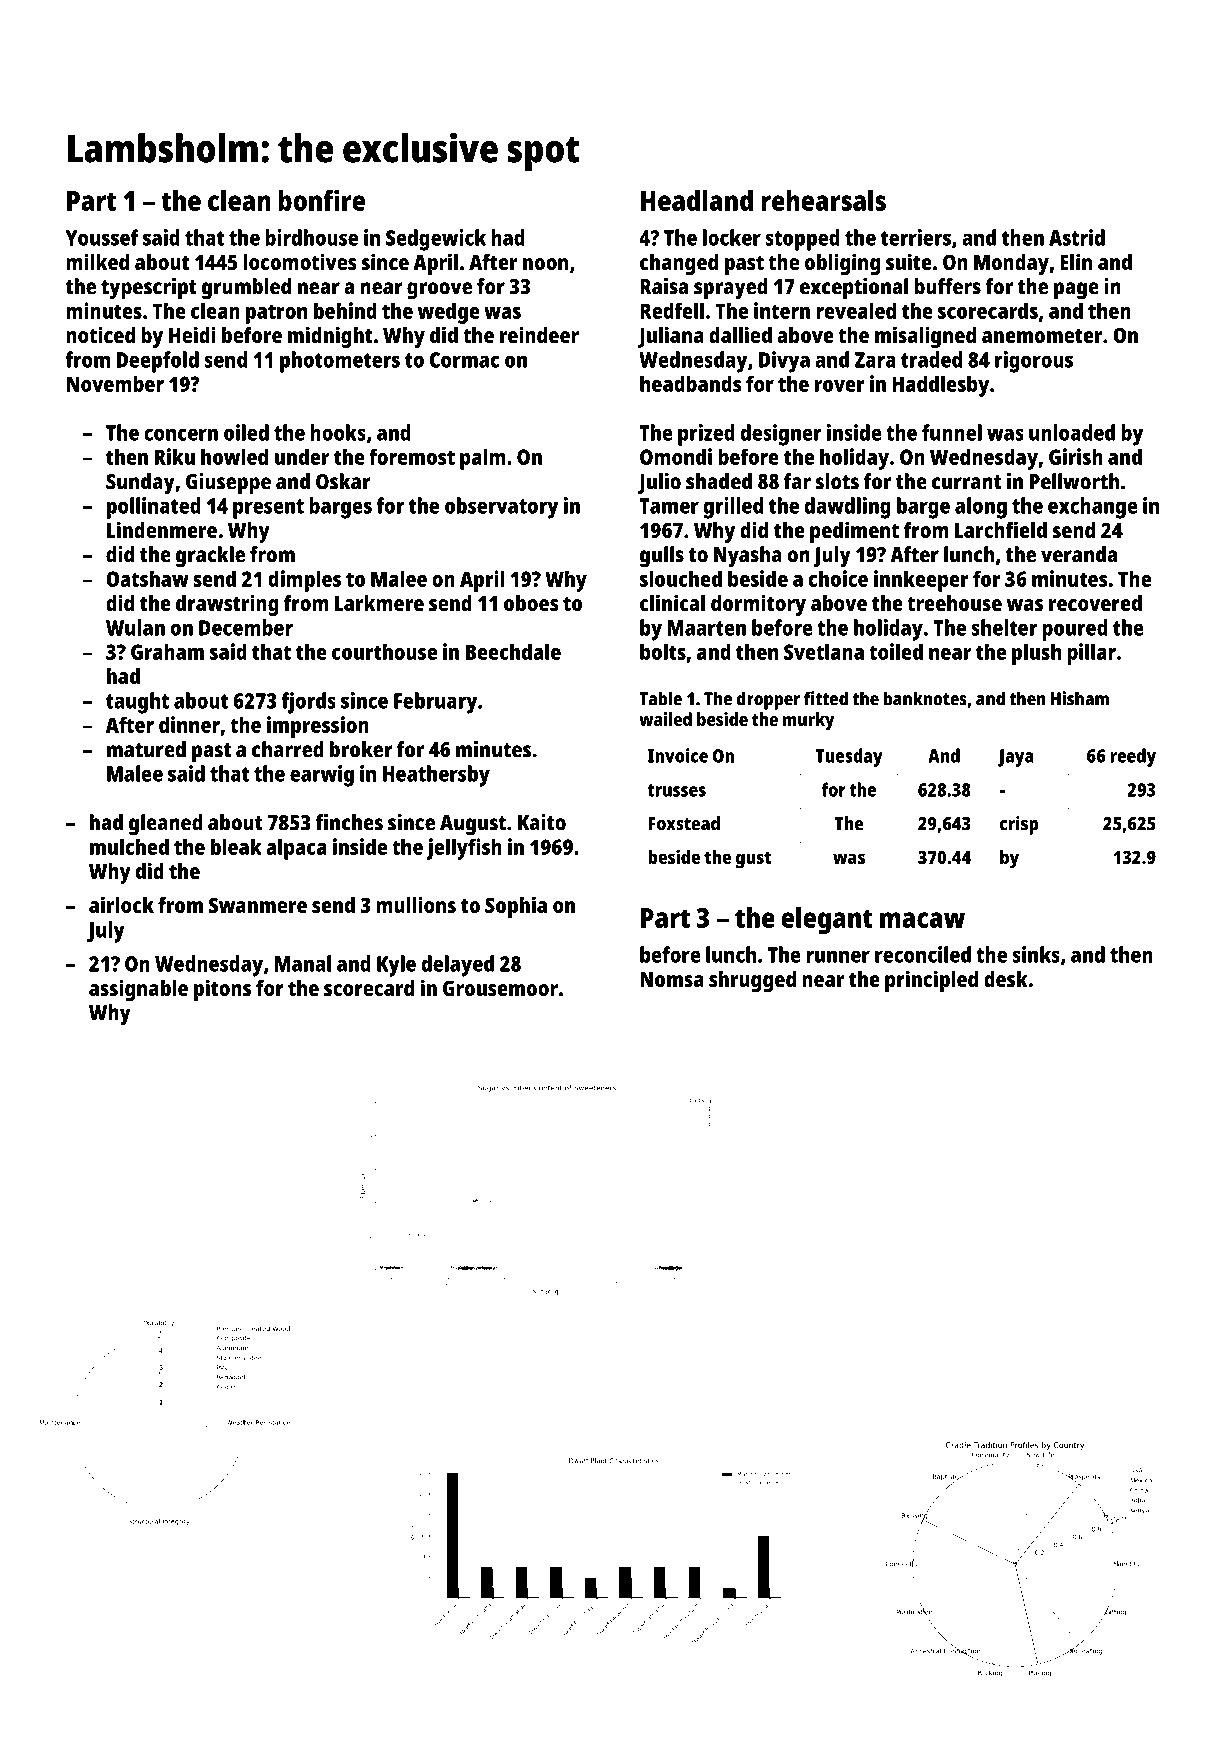 Image resolution: width=1230 pixels, height=1740 pixels. Describe the element at coordinates (684, 823) in the image. I see `Foxstead` at that location.
